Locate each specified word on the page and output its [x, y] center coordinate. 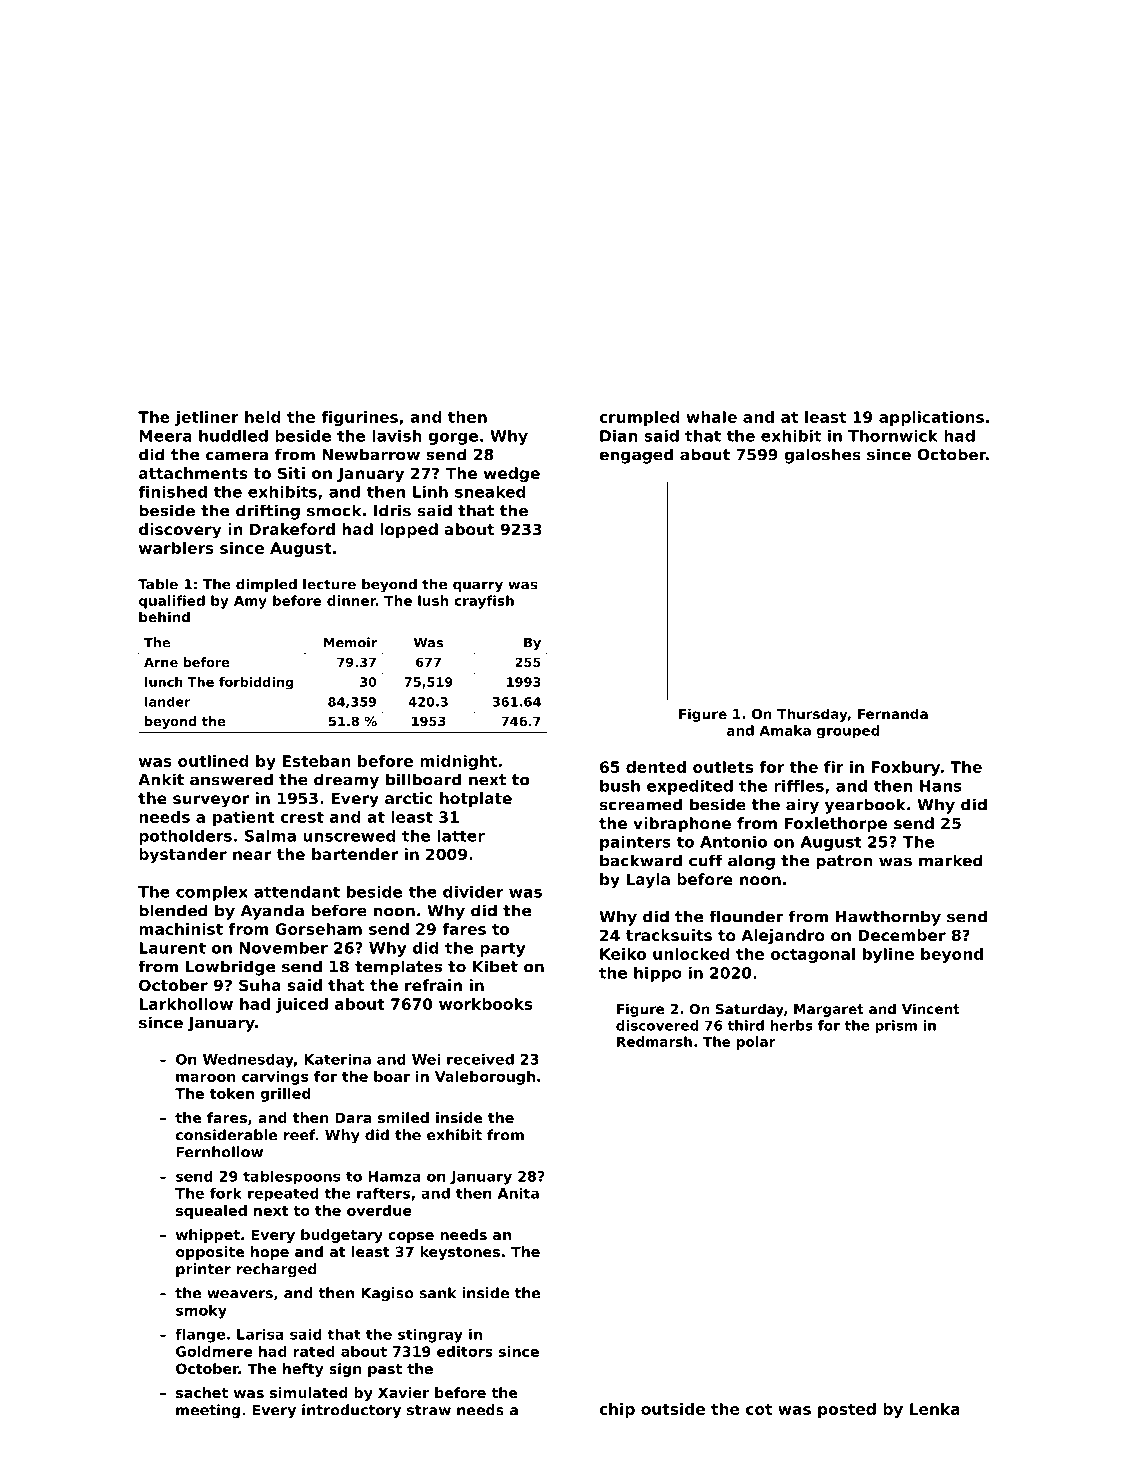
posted [847, 1410]
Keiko [623, 954]
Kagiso [387, 1294]
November [283, 948]
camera [237, 456]
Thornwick [893, 436]
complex [212, 893]
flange [200, 1335]
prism [896, 1026]
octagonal [813, 955]
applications [931, 418]
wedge [512, 475]
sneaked [490, 492]
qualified [172, 602]
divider [473, 892]
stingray [430, 1335]
